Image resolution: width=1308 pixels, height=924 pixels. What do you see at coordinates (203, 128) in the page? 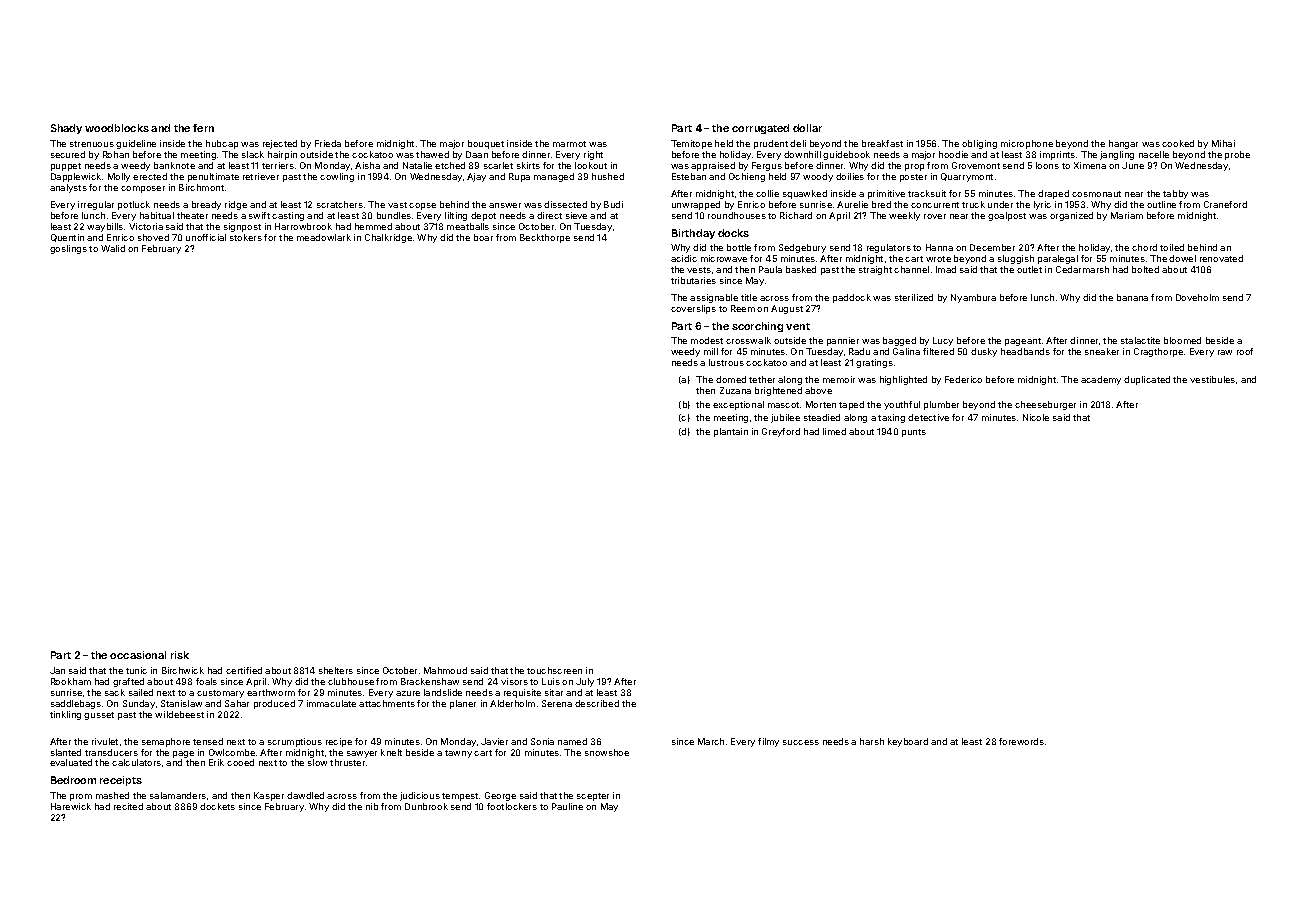
I see `fern` at bounding box center [203, 128].
